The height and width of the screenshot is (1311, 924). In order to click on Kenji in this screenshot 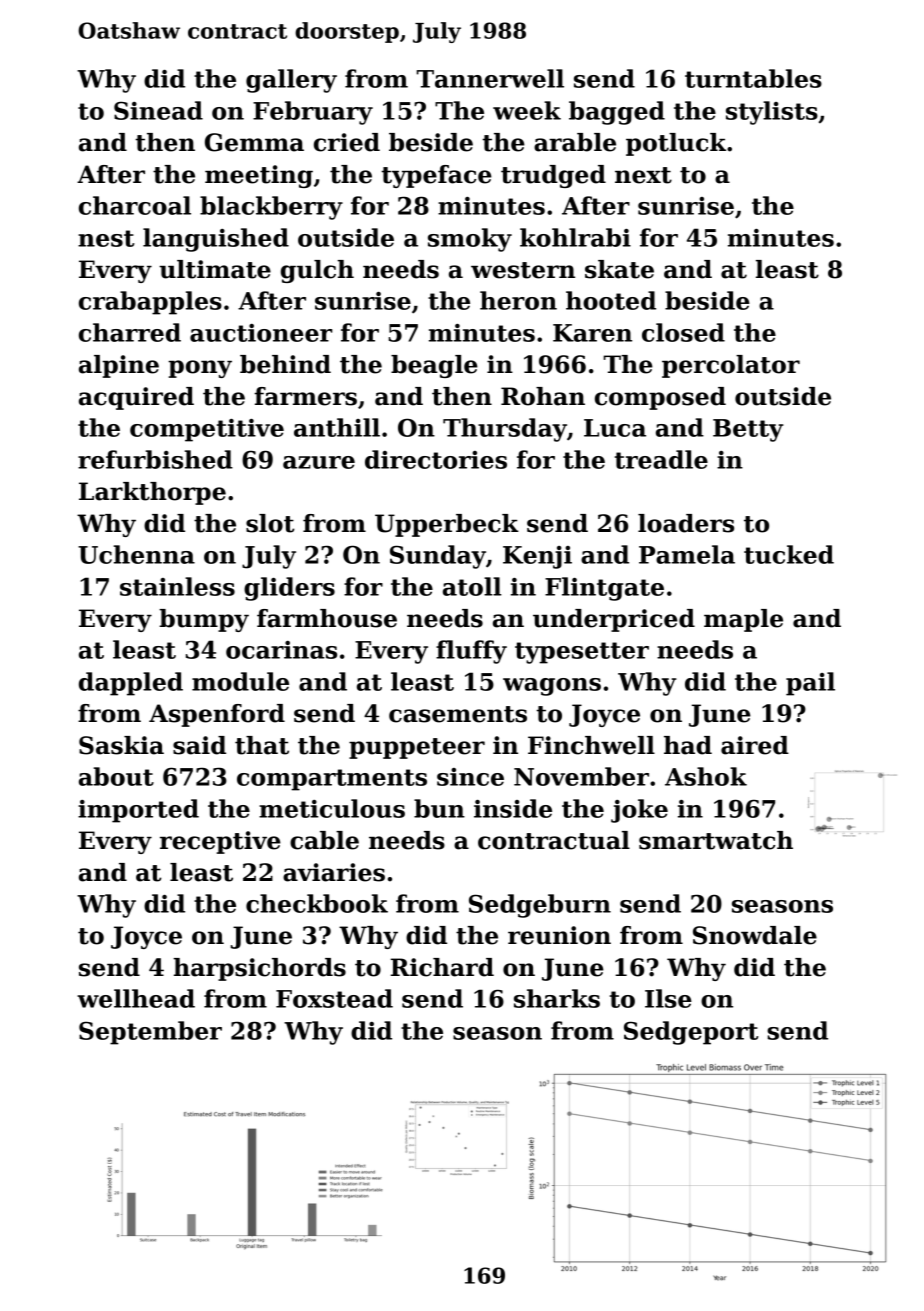, I will do `click(537, 557)`.
